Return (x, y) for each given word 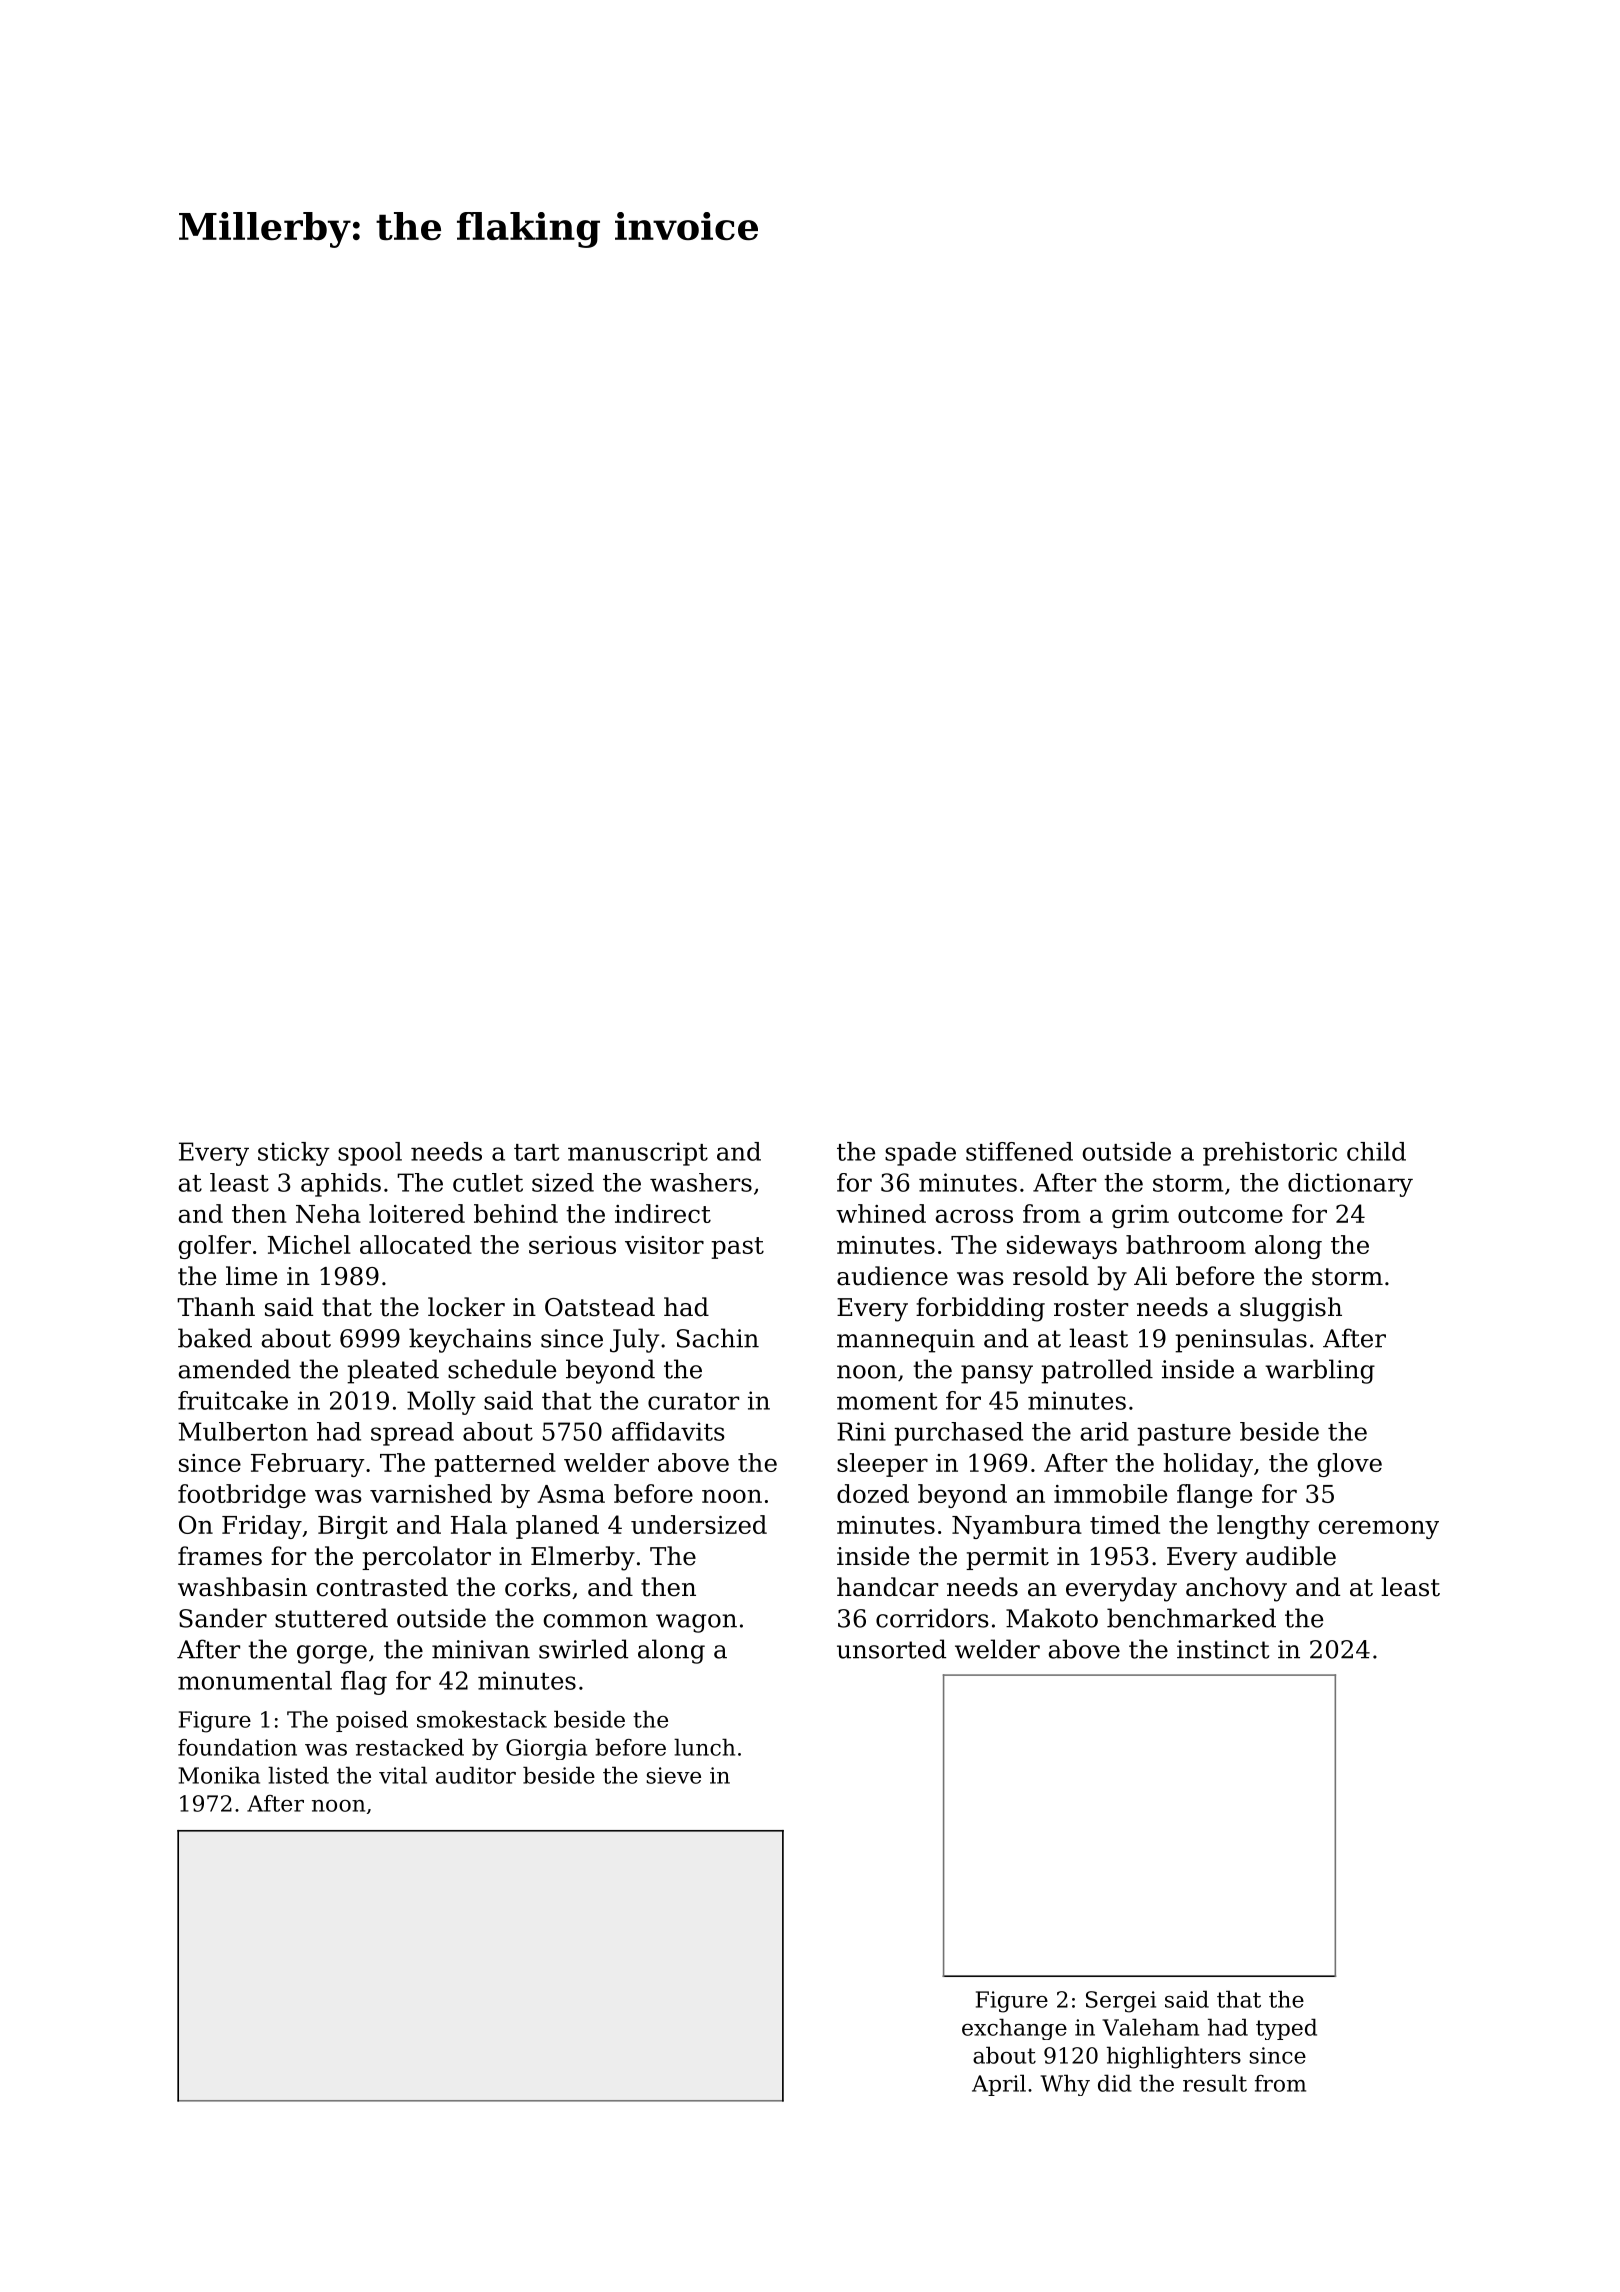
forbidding (980, 1309)
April (999, 2085)
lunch (704, 1747)
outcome (1230, 1214)
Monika (219, 1775)
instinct (1223, 1649)
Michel (309, 1244)
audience (892, 1276)
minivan (481, 1649)
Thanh (216, 1307)
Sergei (1121, 2002)
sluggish (1291, 1309)
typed (1286, 2029)
